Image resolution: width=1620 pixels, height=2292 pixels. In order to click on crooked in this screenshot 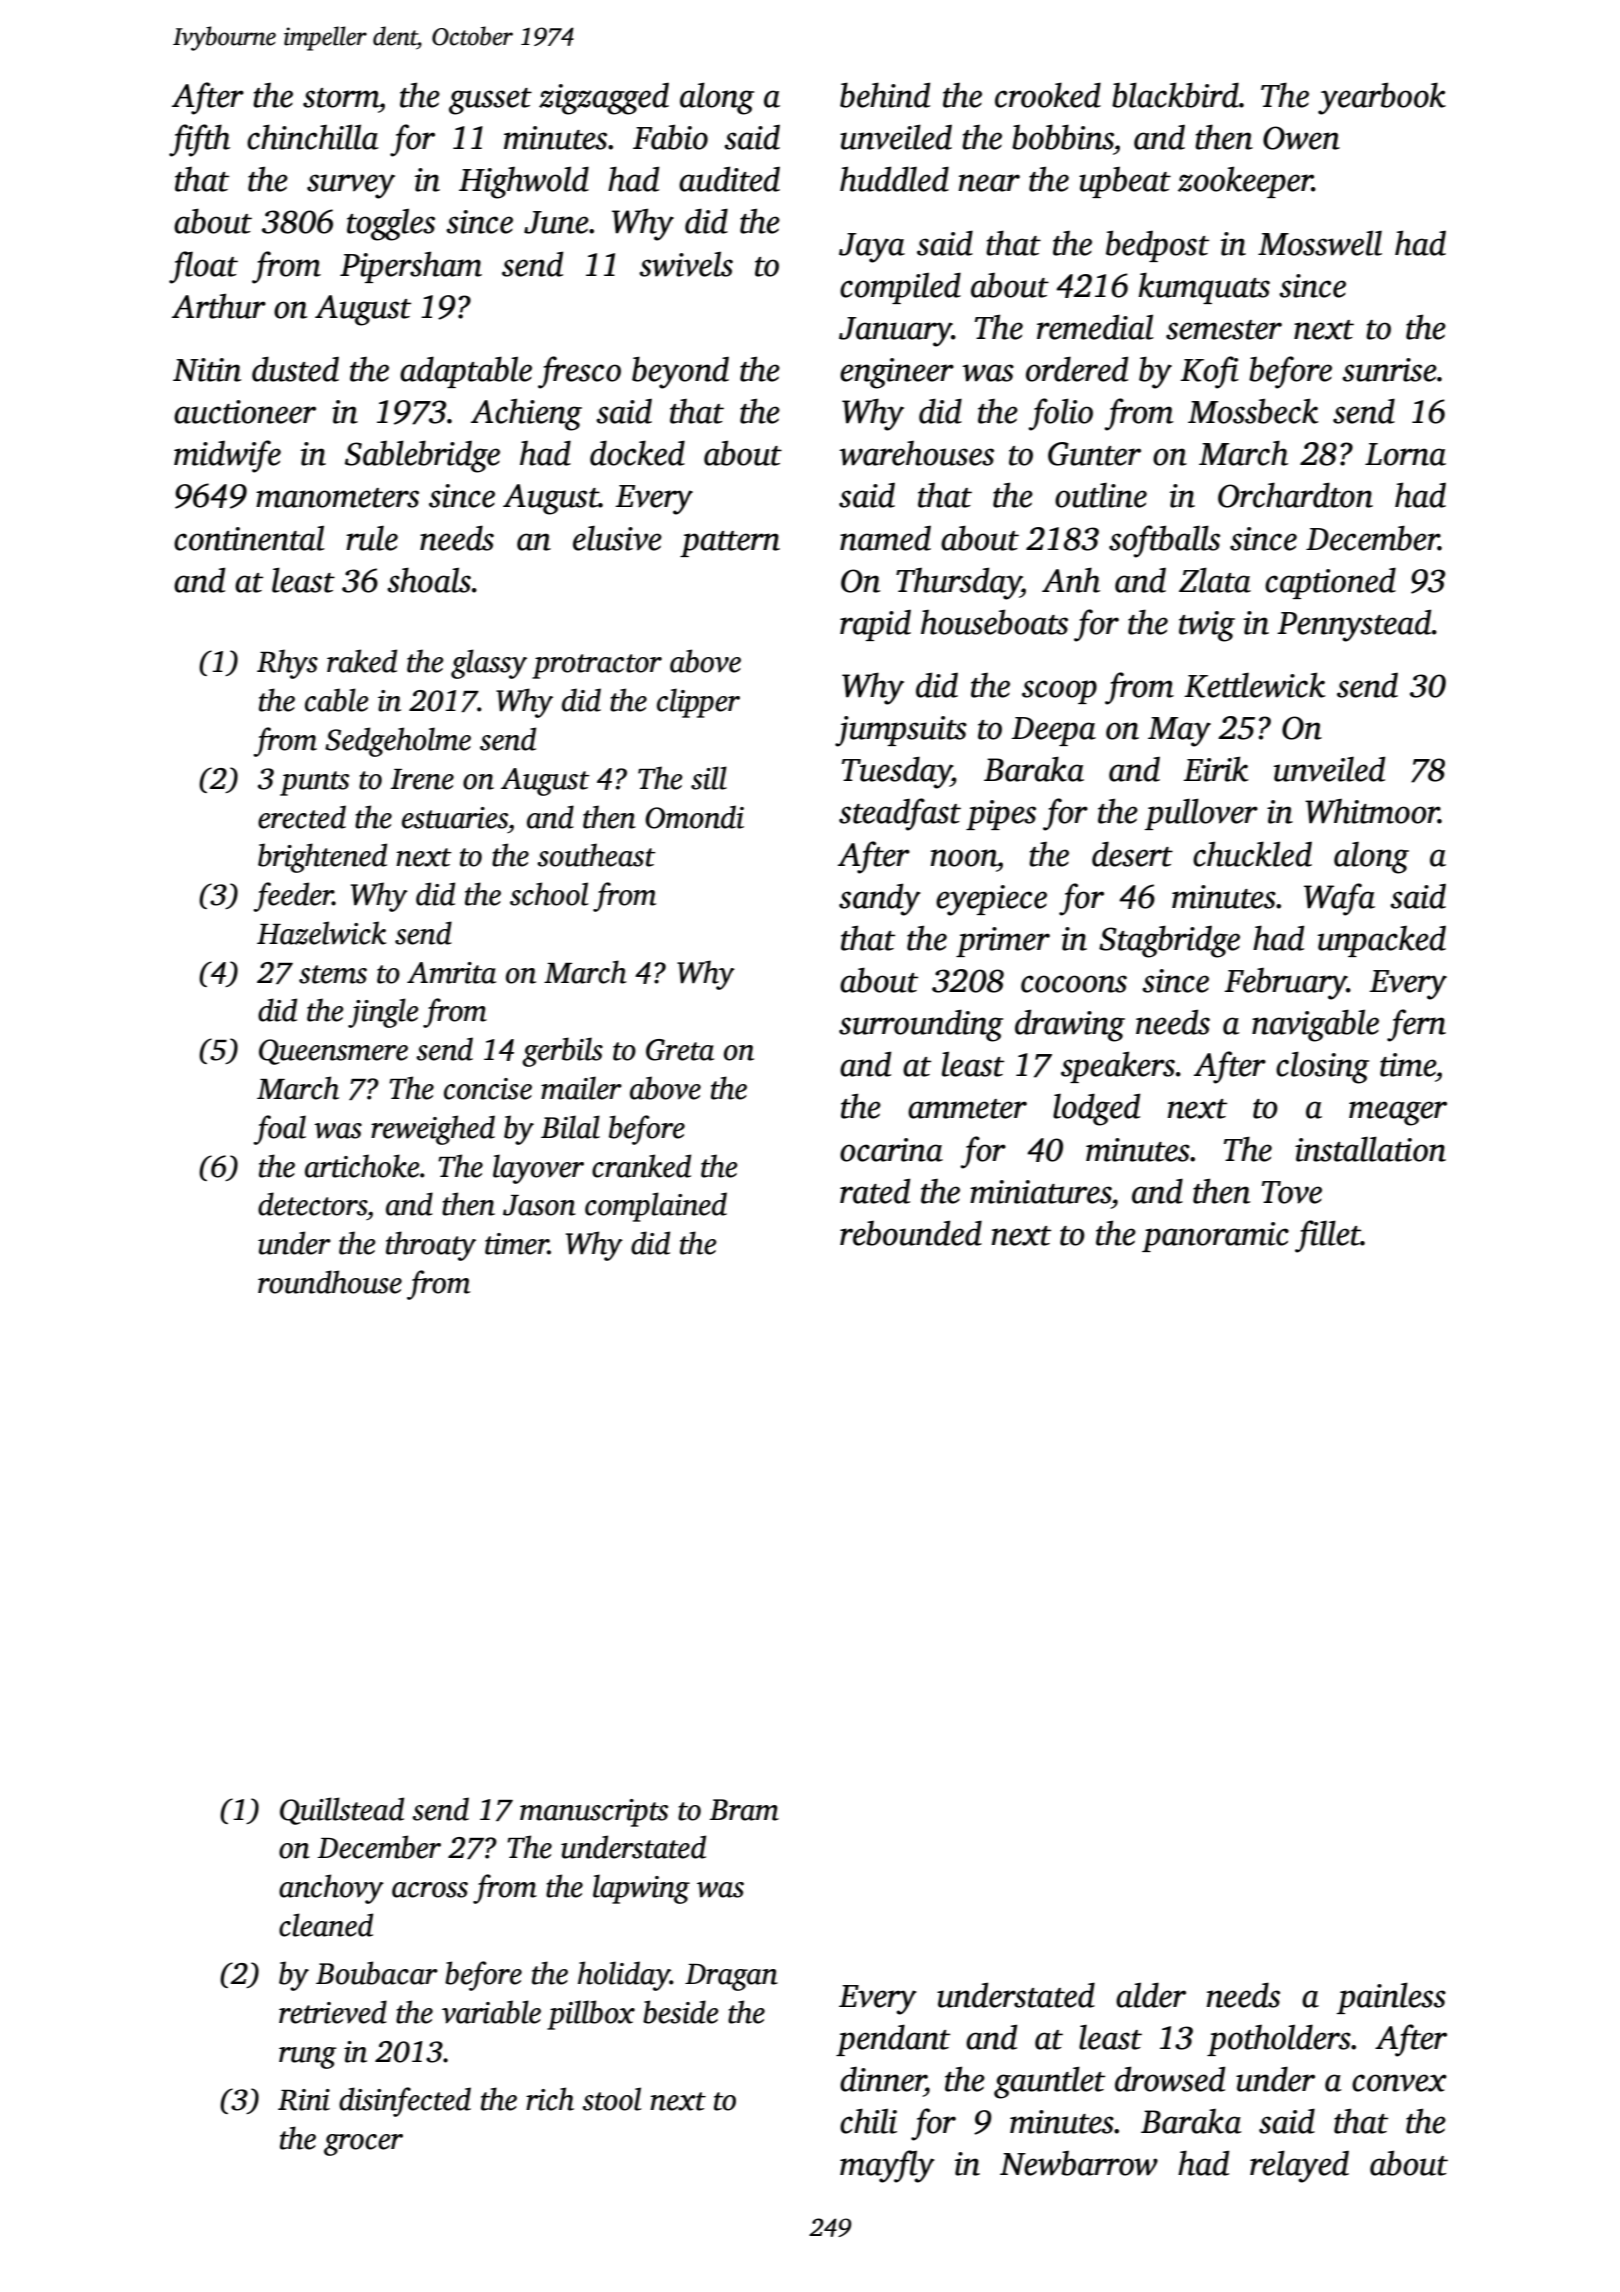, I will do `click(1048, 95)`.
